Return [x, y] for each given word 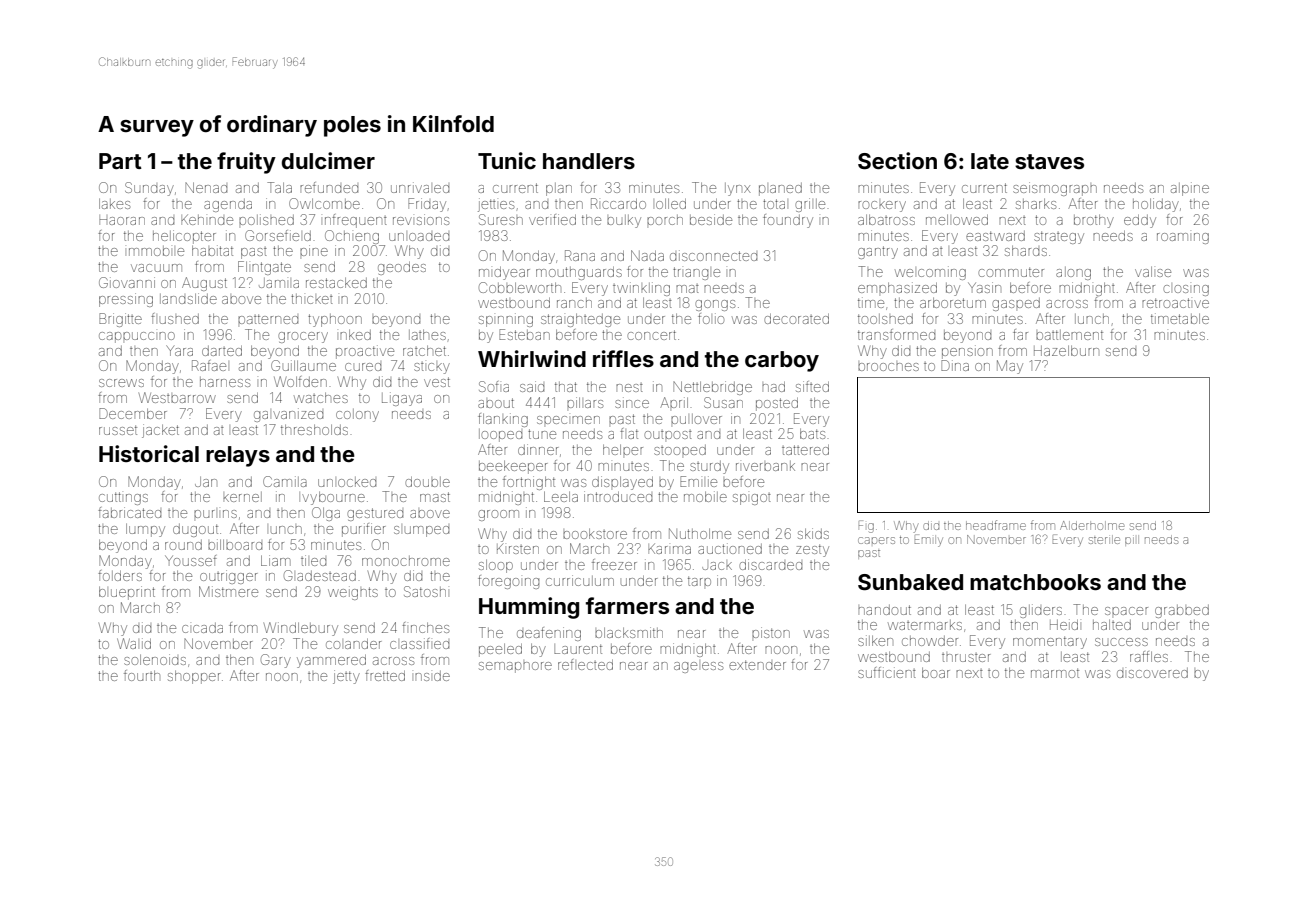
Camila [285, 481]
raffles [1149, 656]
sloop [496, 566]
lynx [738, 189]
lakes [114, 204]
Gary [276, 661]
